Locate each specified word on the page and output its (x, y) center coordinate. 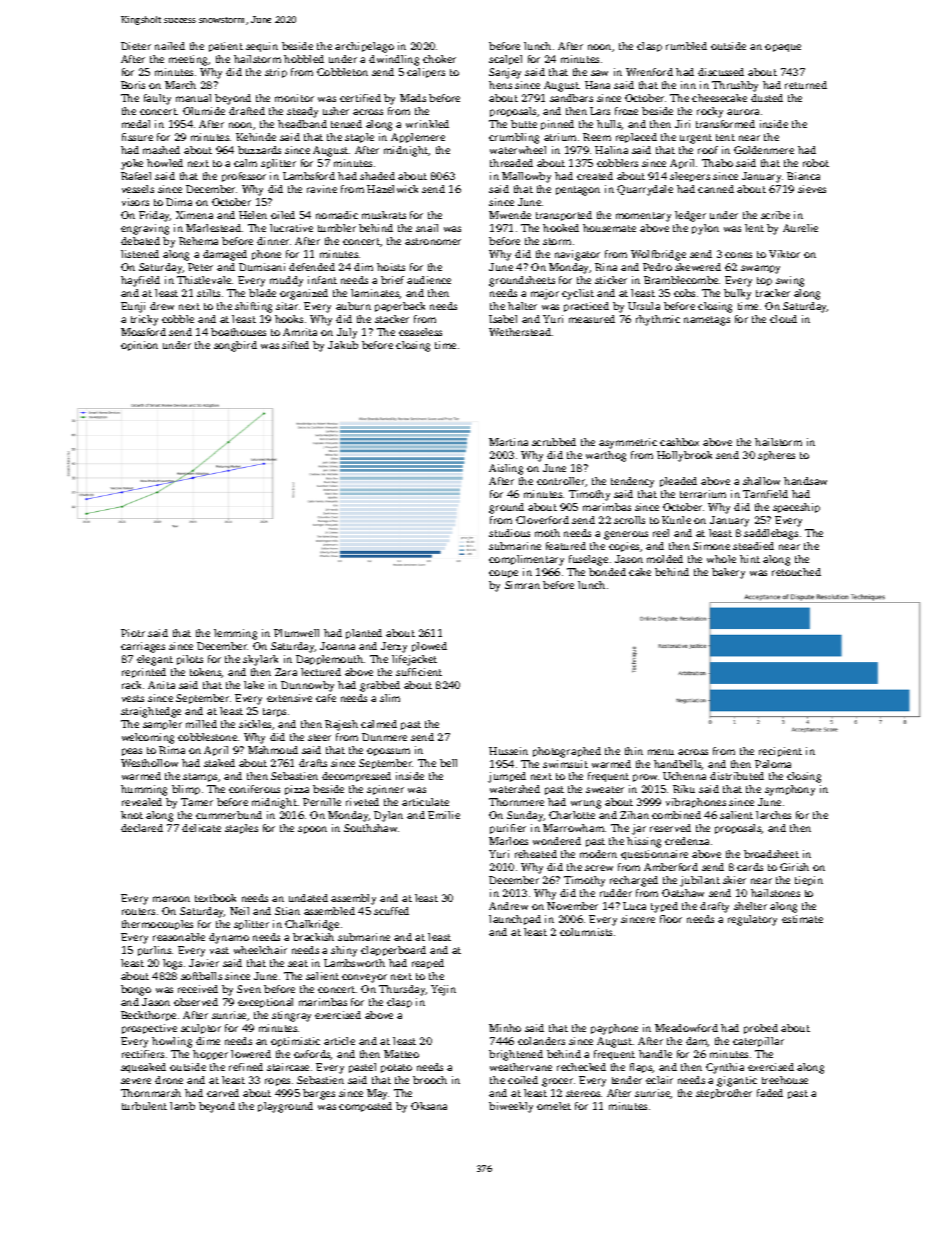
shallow (761, 481)
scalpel (505, 60)
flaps (641, 1068)
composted (365, 1107)
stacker (392, 319)
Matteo (401, 1054)
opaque (783, 48)
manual (193, 98)
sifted (295, 345)
